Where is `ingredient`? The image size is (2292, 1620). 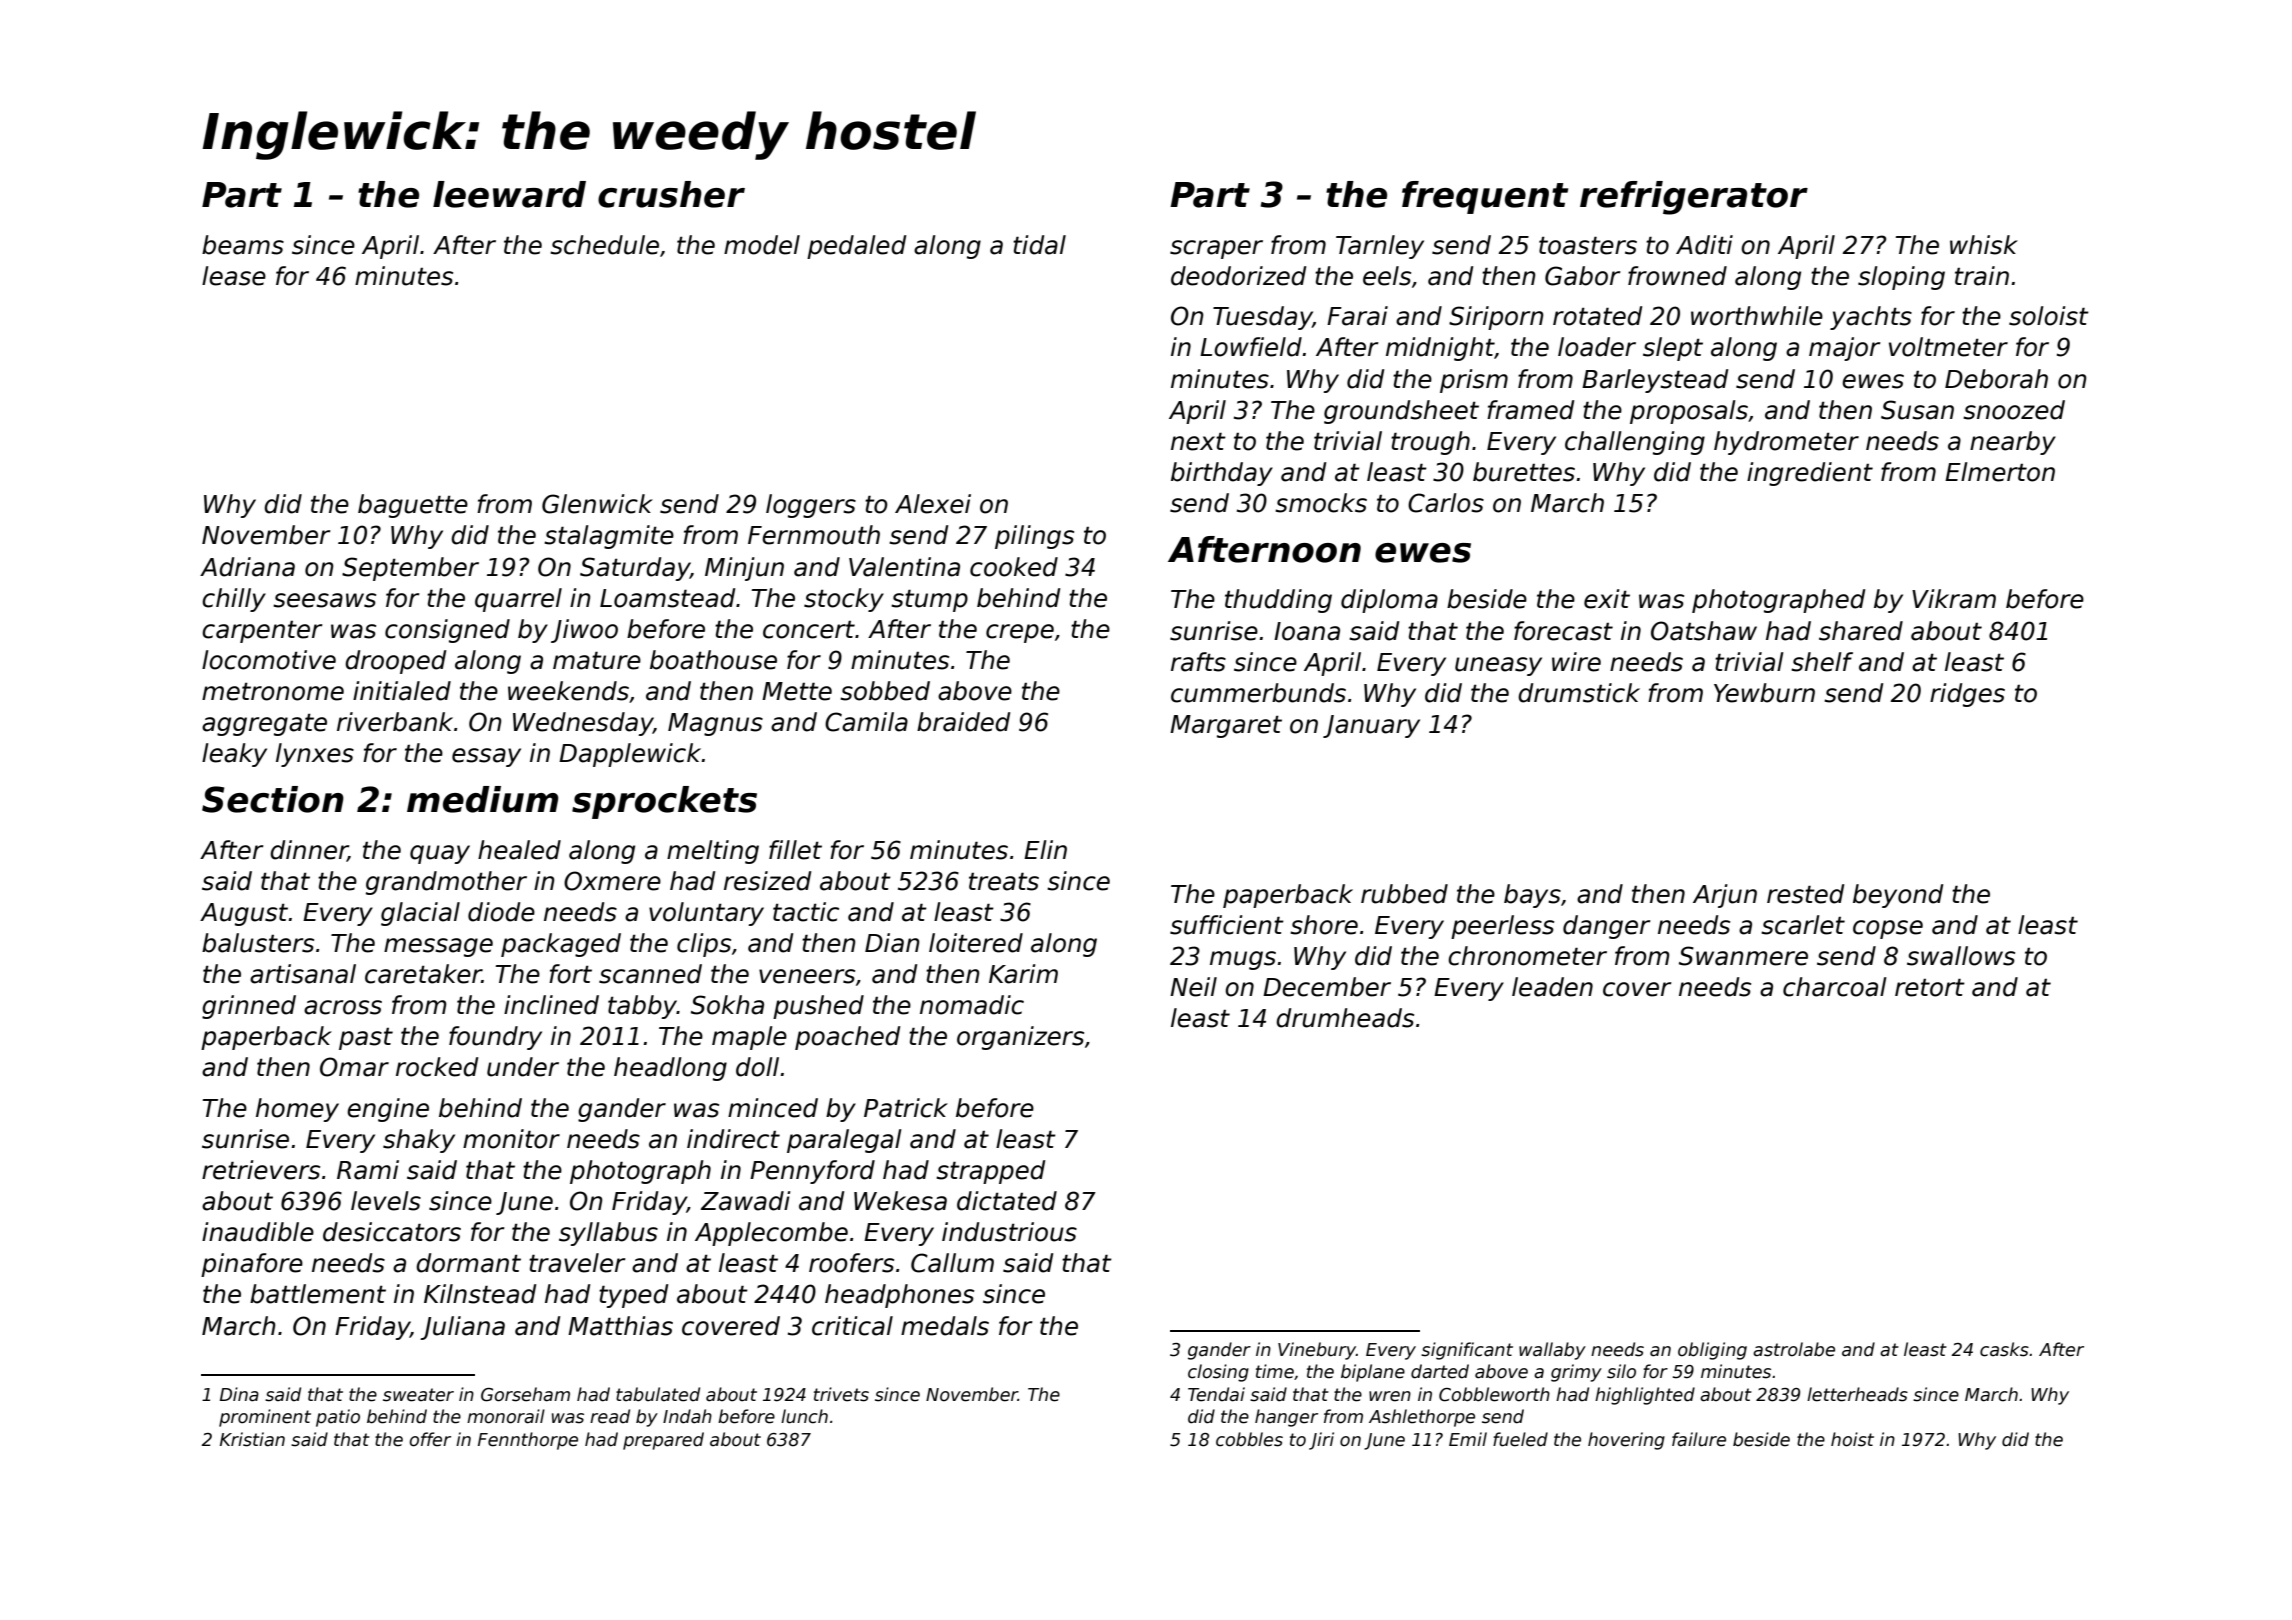 ingredient is located at coordinates (1810, 474).
